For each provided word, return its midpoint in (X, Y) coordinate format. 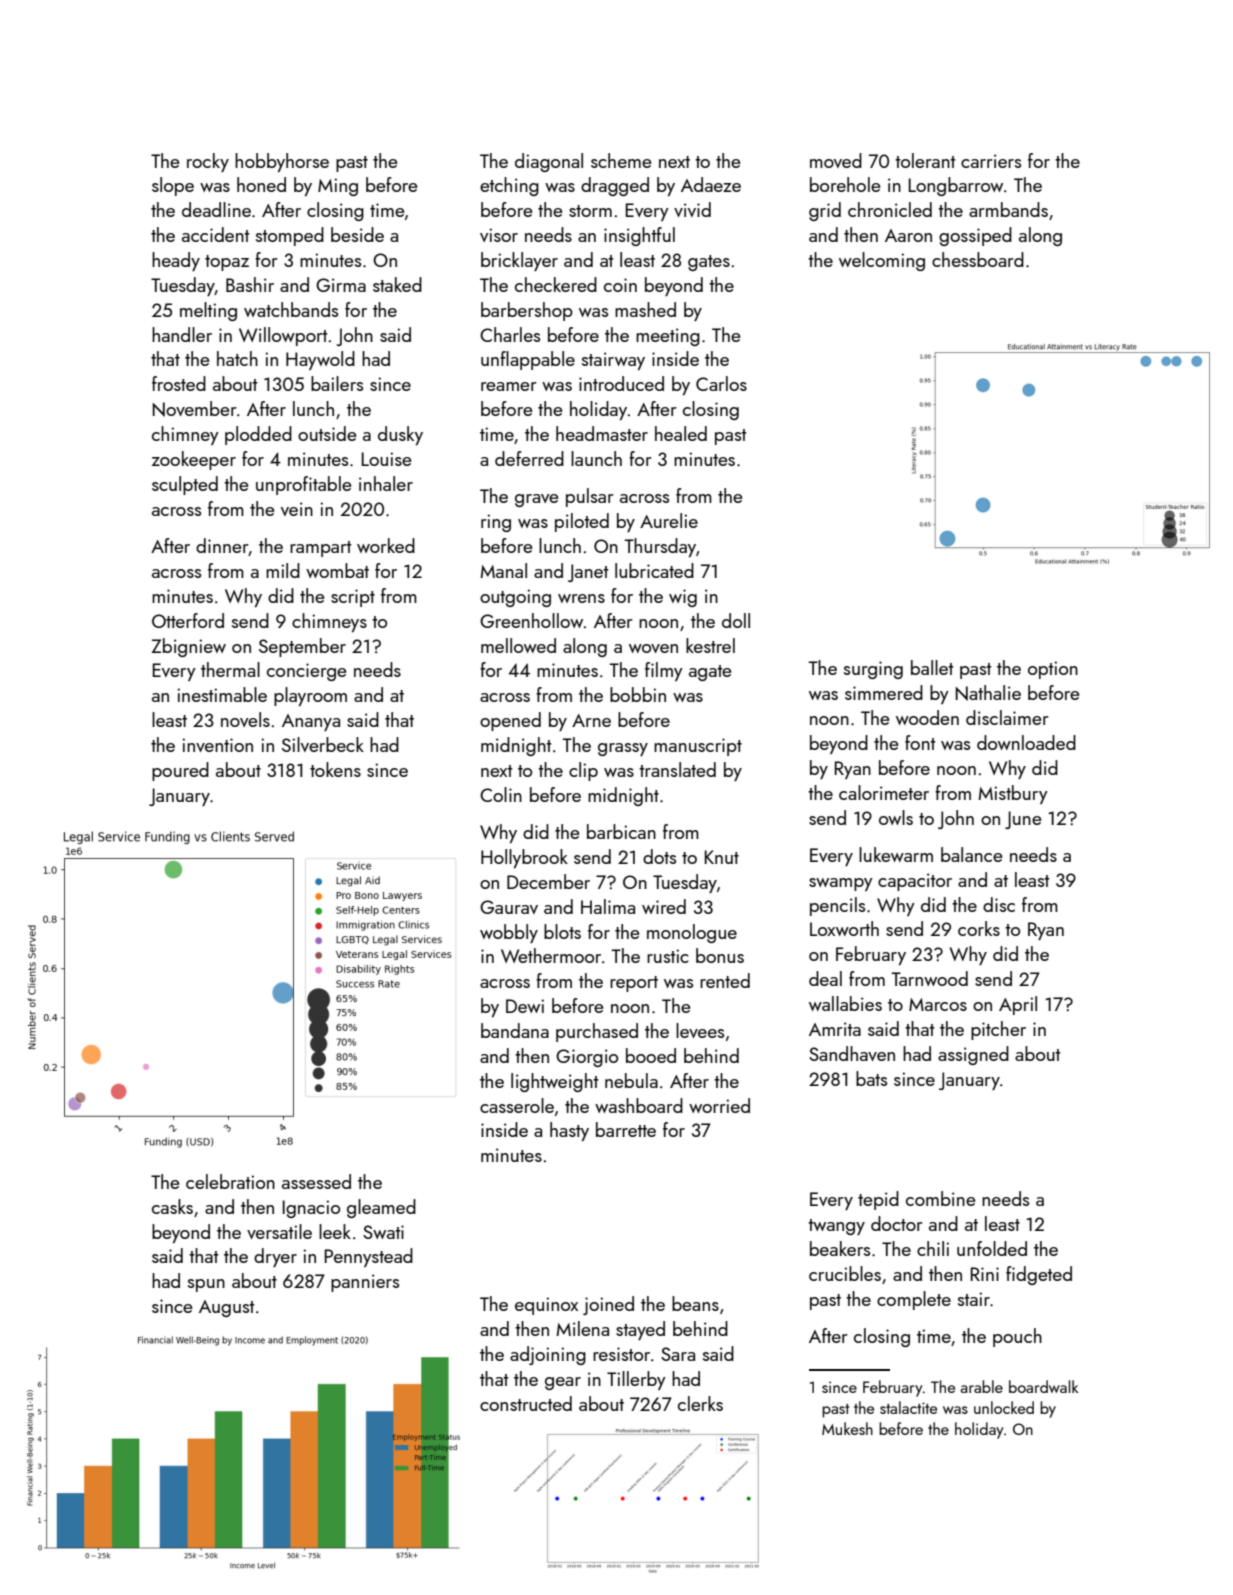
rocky (208, 162)
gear (563, 1383)
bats (871, 1078)
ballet (932, 667)
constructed (526, 1403)
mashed (645, 309)
